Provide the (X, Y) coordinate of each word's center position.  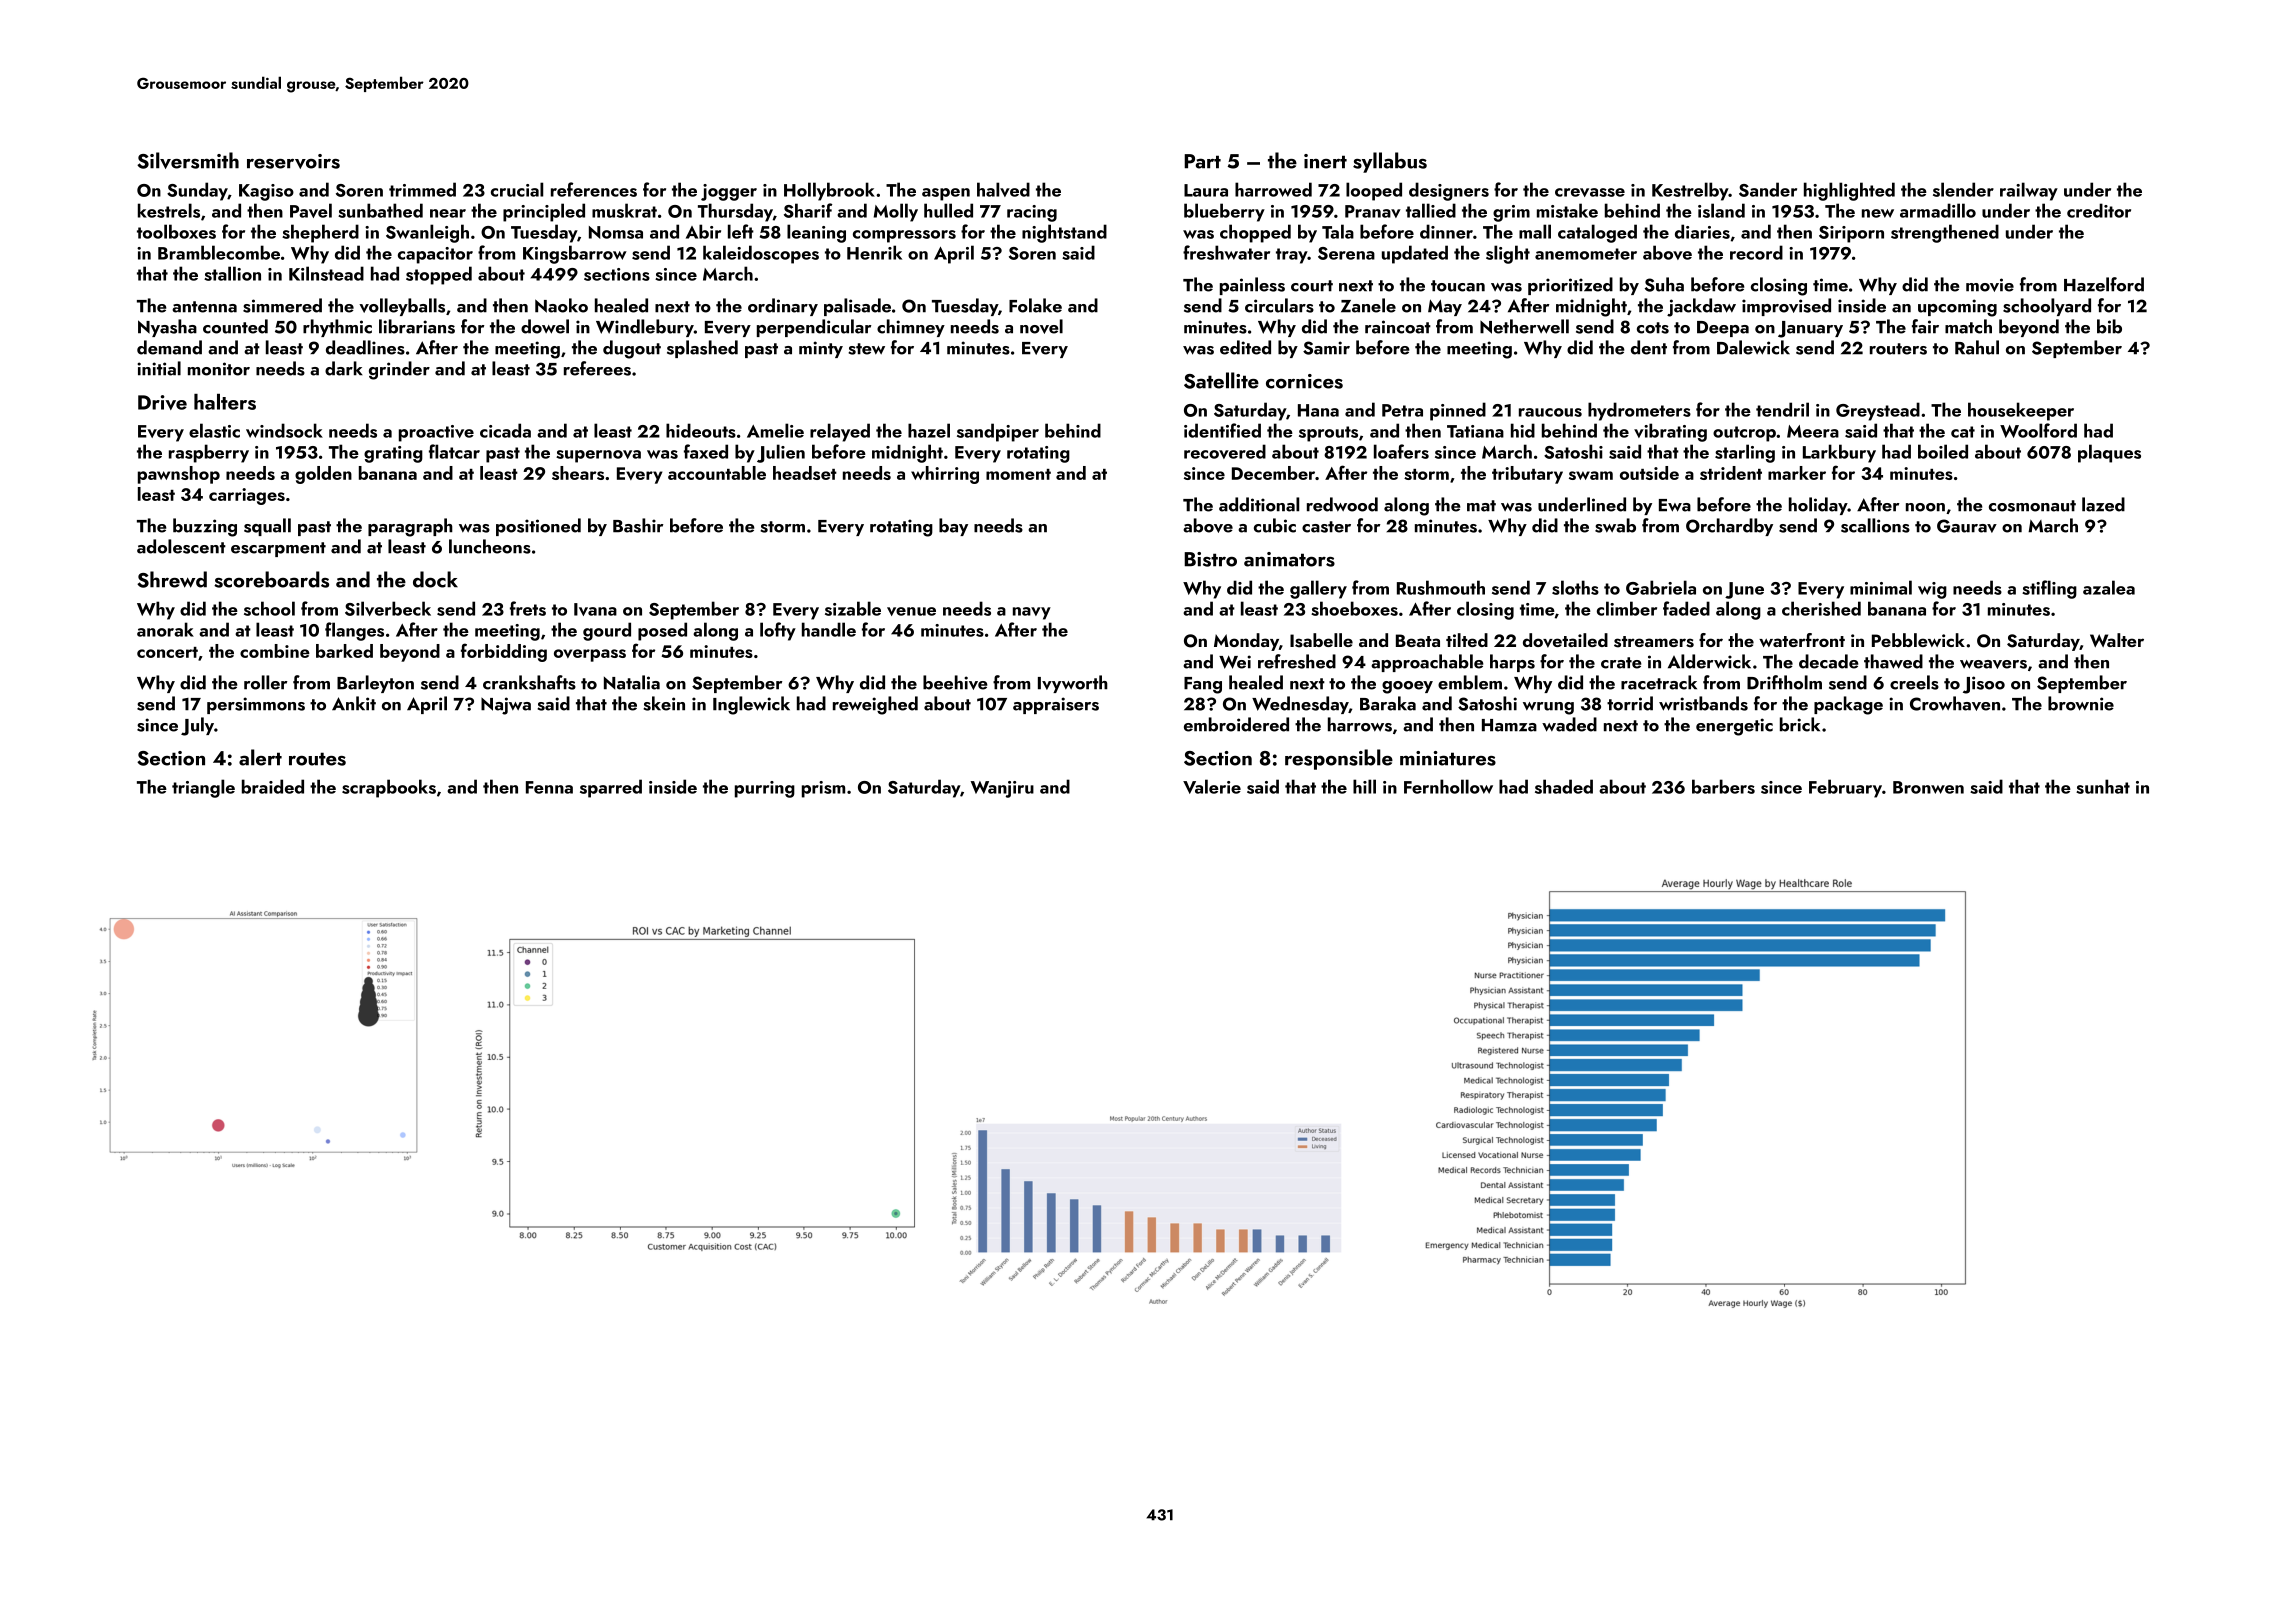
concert (167, 652)
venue (911, 611)
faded (1686, 608)
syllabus (1390, 162)
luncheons (490, 546)
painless (1252, 286)
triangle (203, 788)
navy (1032, 613)
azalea (2109, 587)
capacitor (435, 255)
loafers (1401, 451)
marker (1797, 473)
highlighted (1849, 191)
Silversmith (188, 160)
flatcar (454, 451)
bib (2109, 326)
